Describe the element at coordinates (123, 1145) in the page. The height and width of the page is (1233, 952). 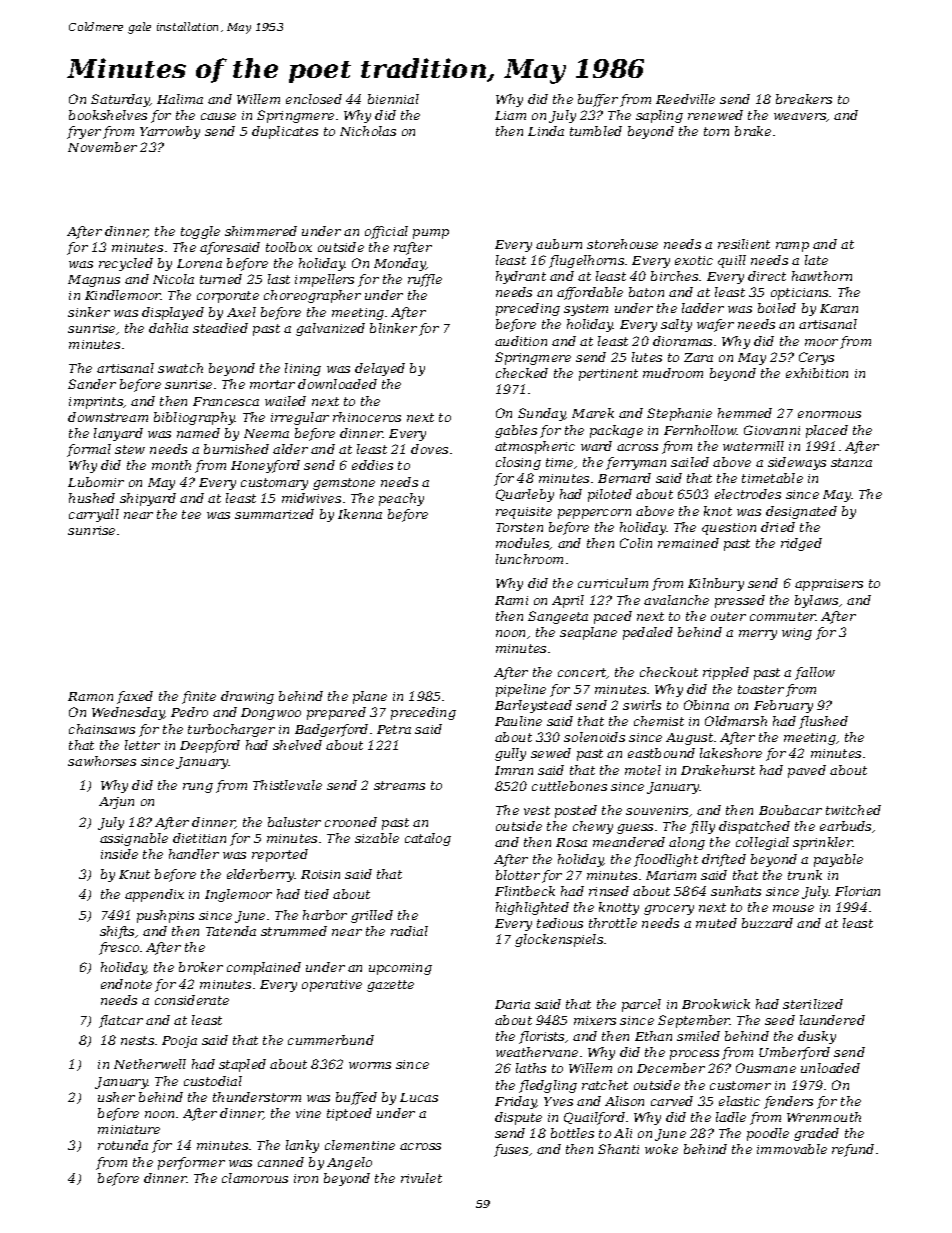
I see `rotunda` at that location.
